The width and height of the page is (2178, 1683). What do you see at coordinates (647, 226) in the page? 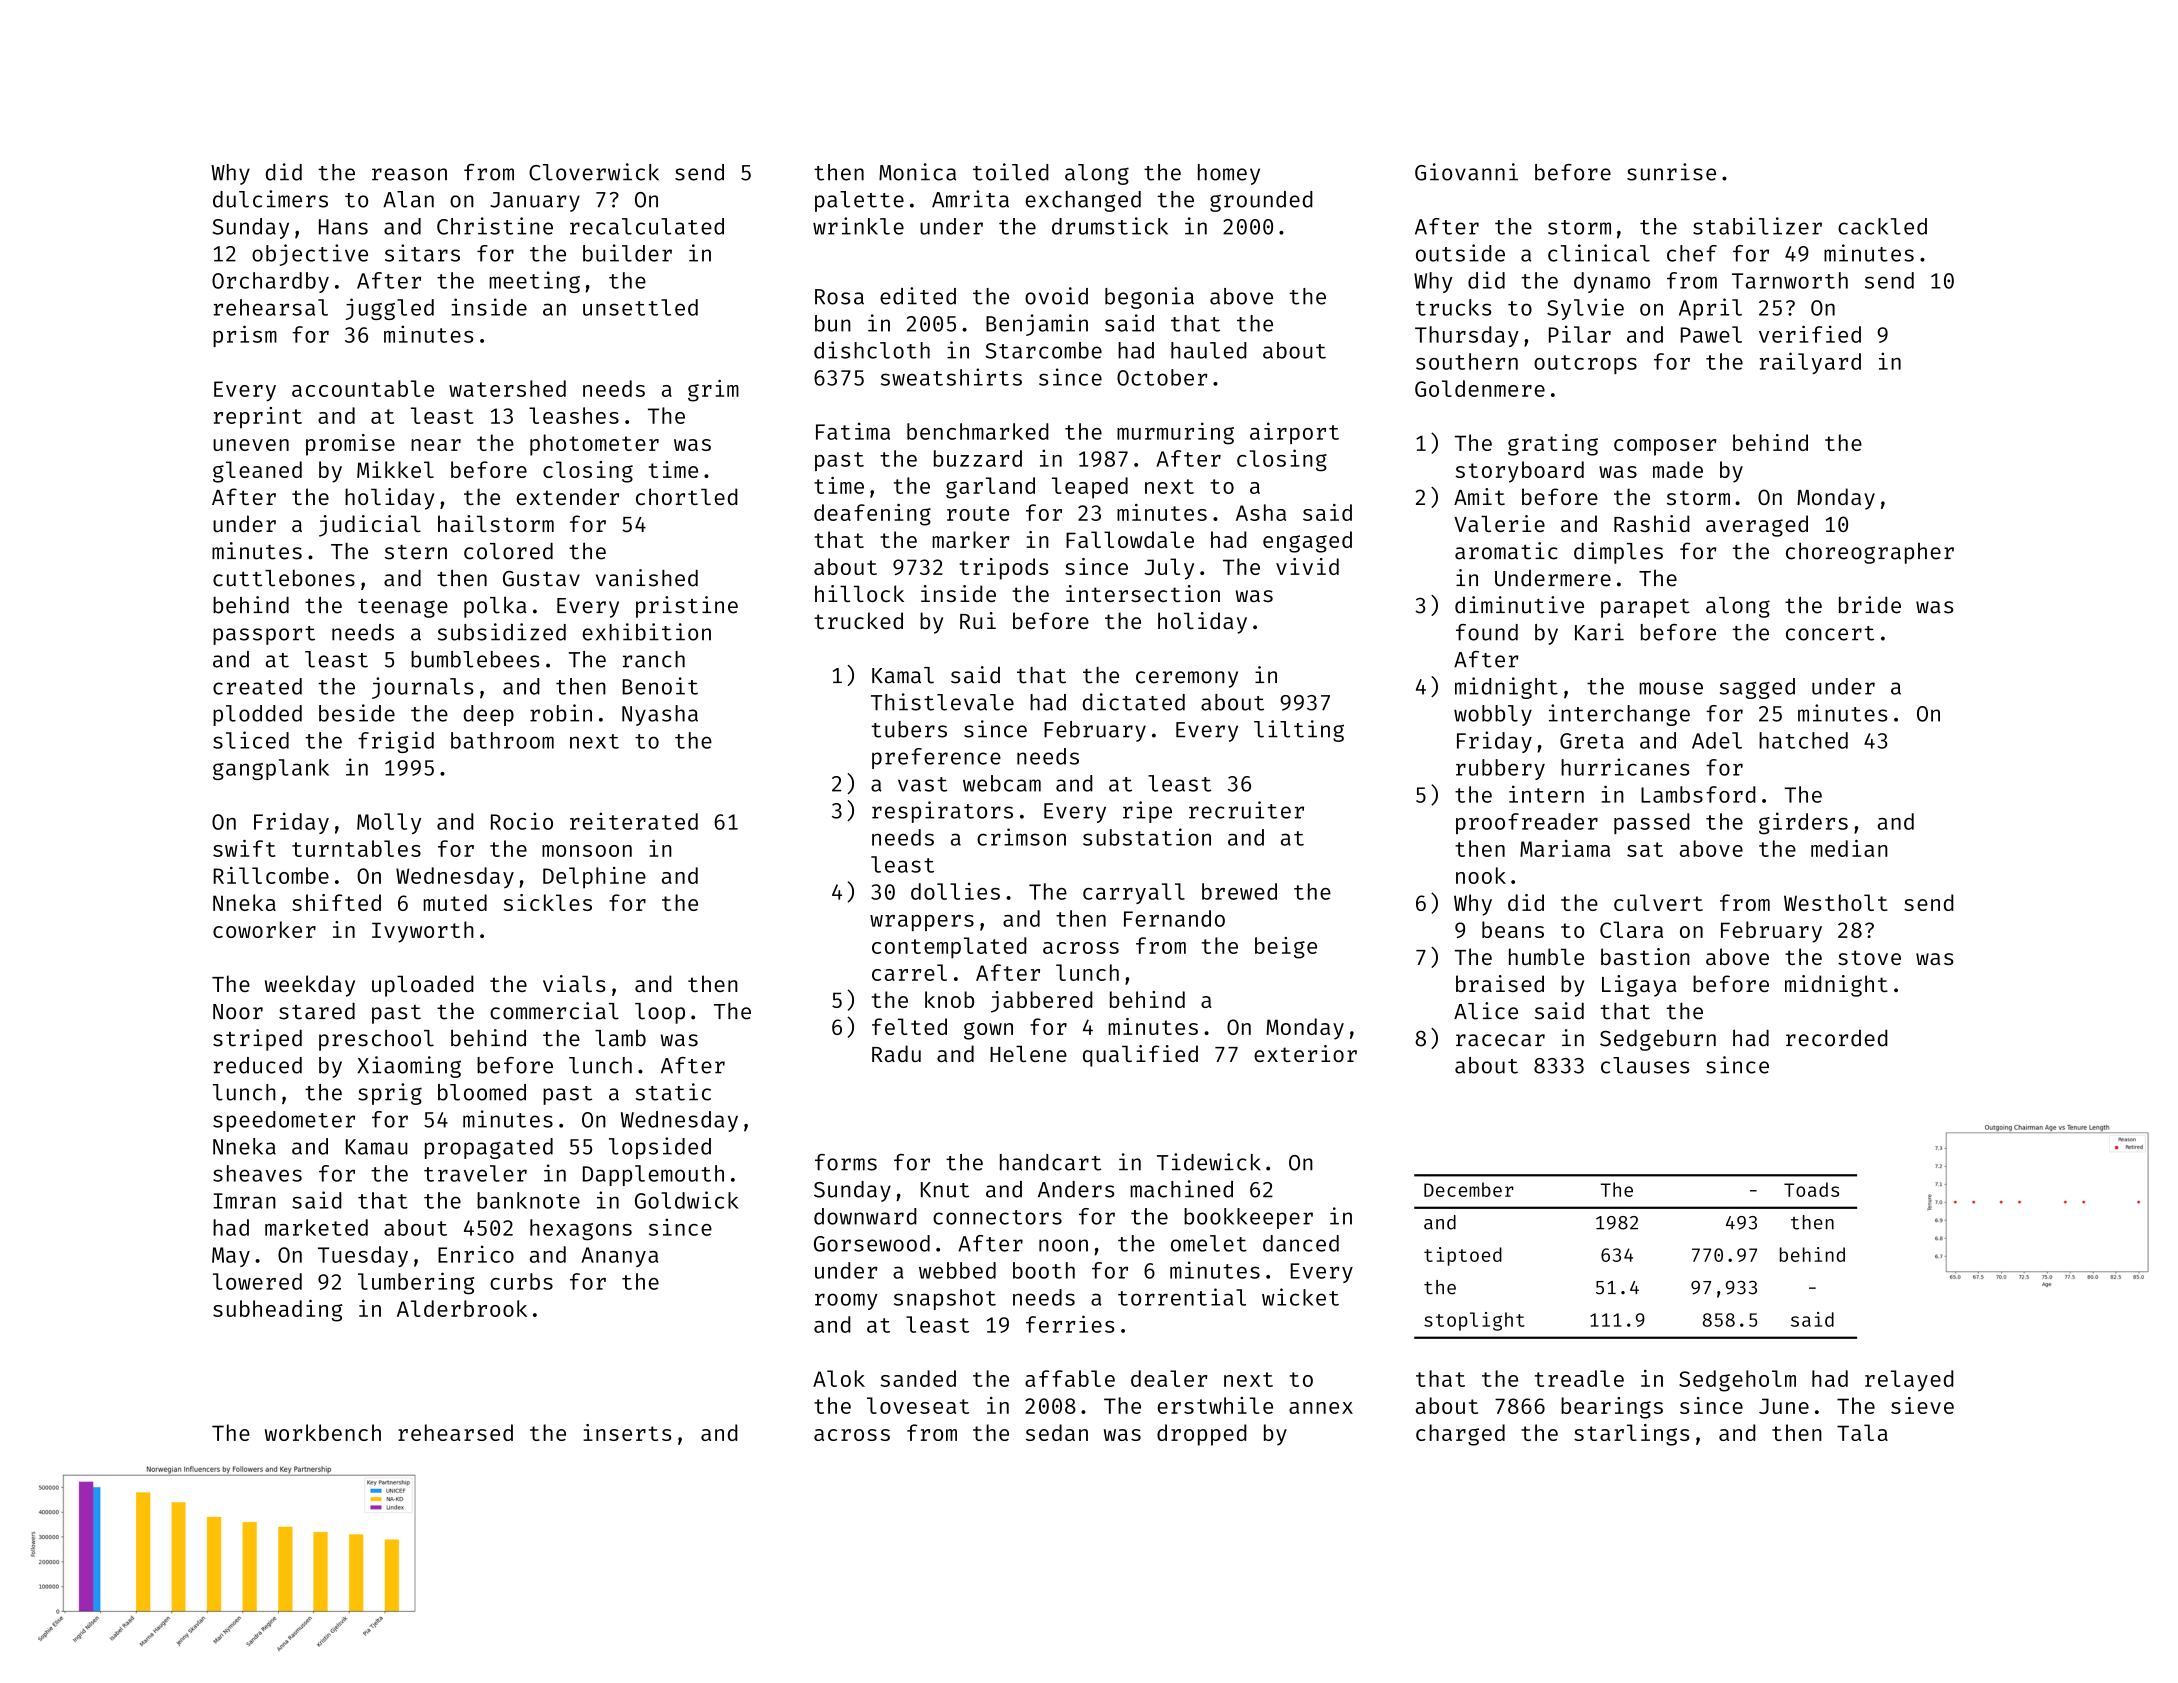
I see `recalculated` at bounding box center [647, 226].
